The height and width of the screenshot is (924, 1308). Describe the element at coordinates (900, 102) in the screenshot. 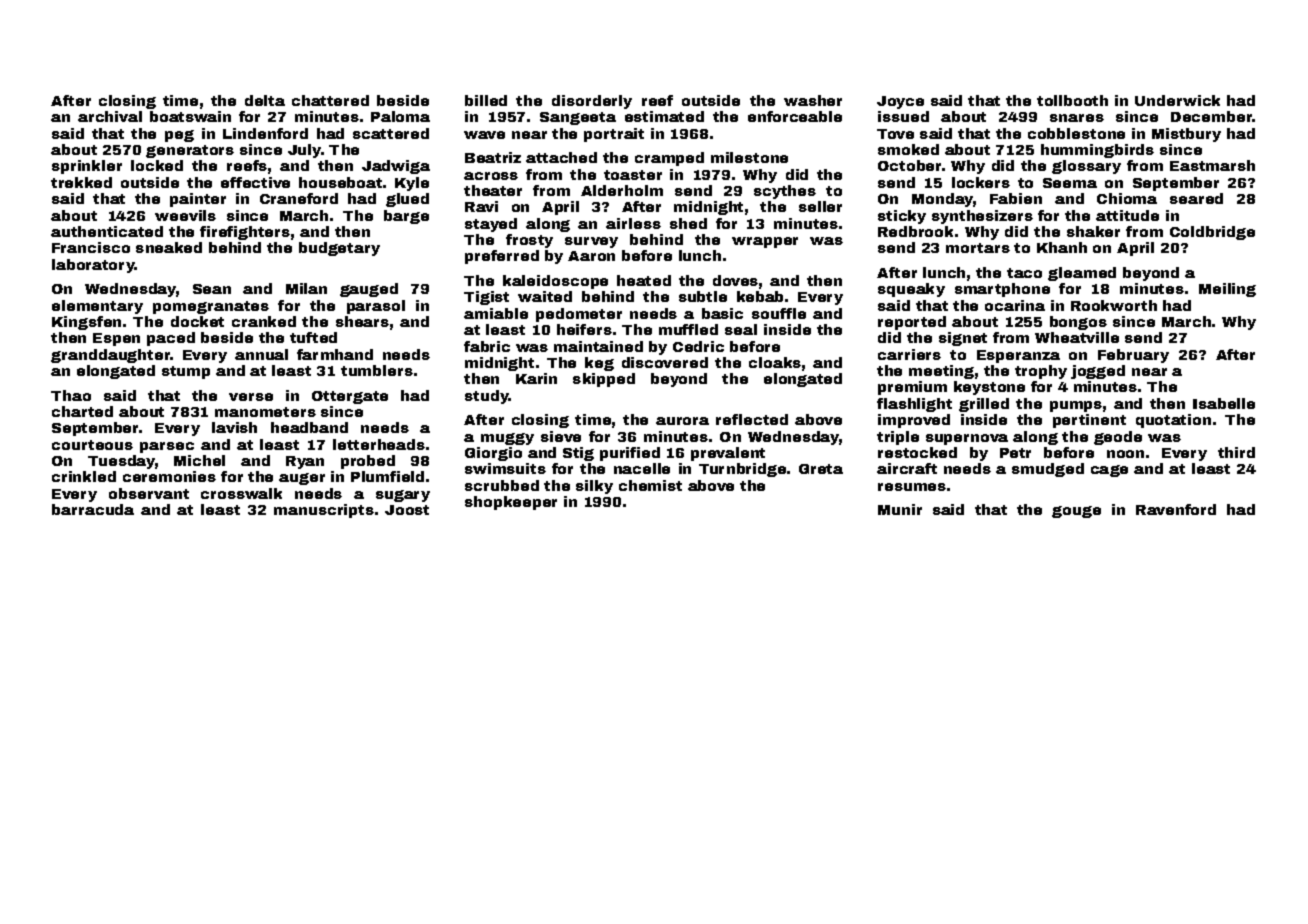

I see `Joyce` at that location.
